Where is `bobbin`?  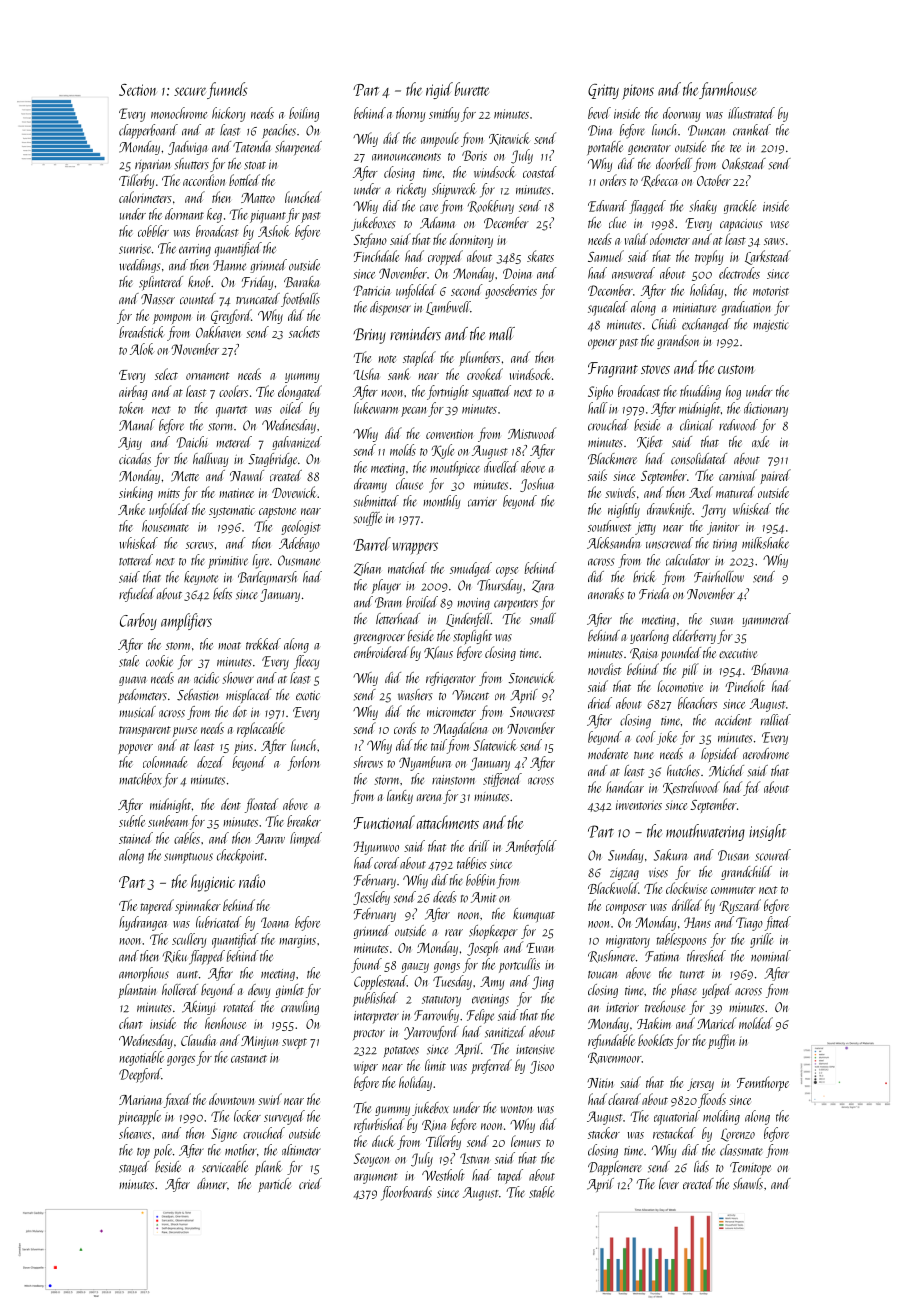
bobbin is located at coordinates (480, 880).
